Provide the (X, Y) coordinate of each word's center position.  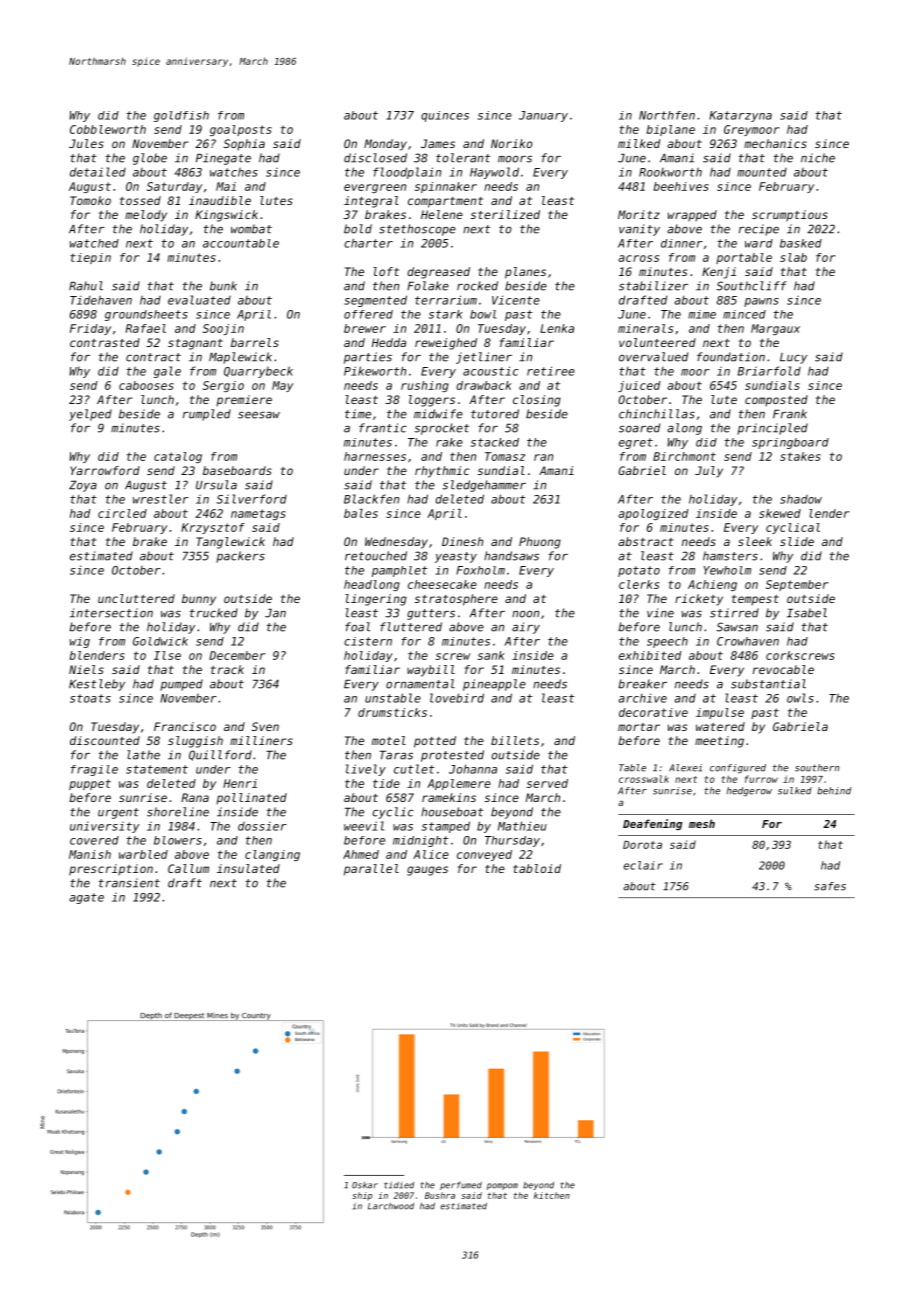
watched (94, 243)
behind (834, 791)
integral (371, 202)
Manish (90, 854)
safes (830, 886)
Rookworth (670, 172)
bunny (199, 600)
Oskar (365, 1185)
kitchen (552, 1195)
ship (362, 1196)
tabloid (537, 868)
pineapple (494, 685)
